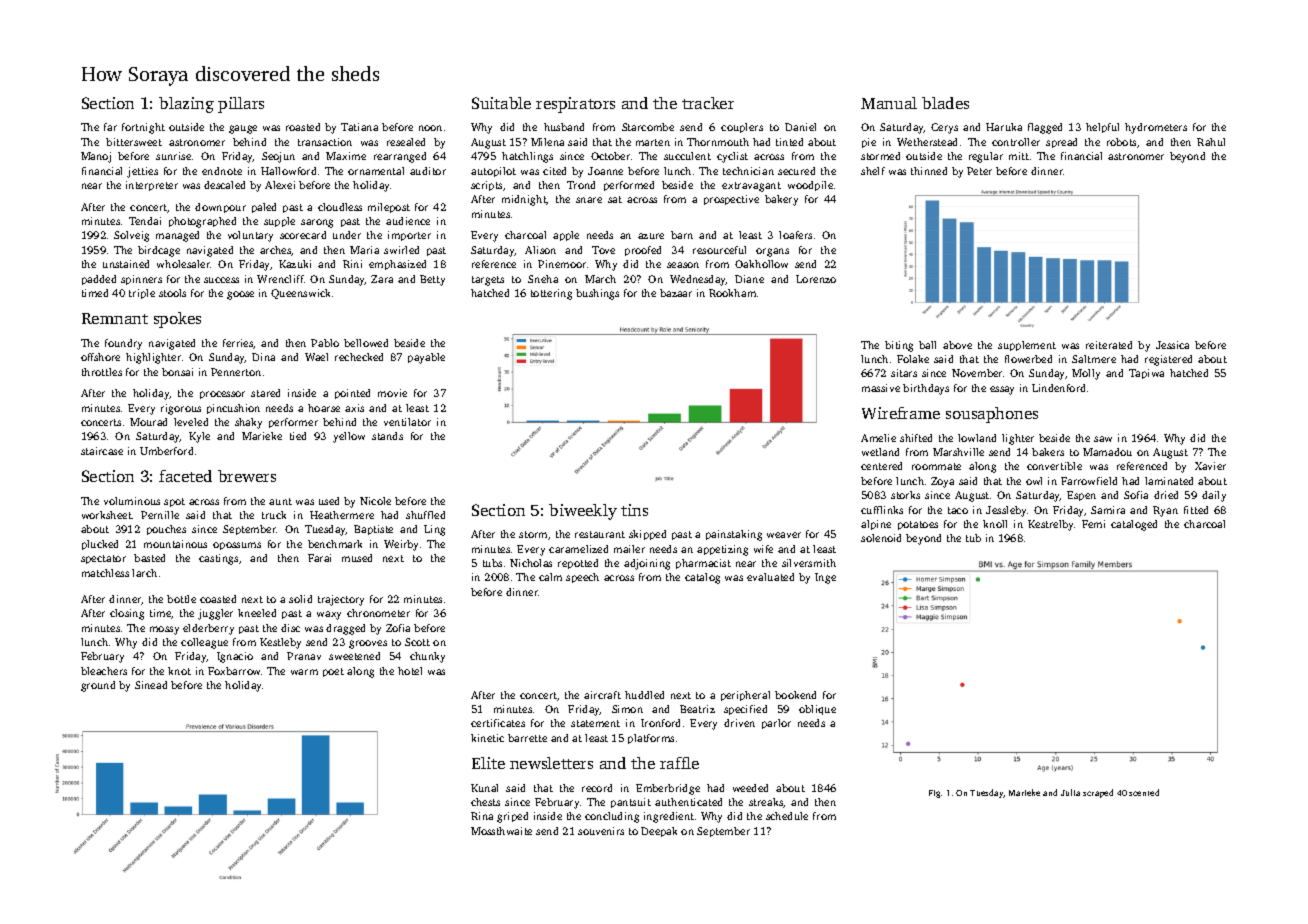 The image size is (1308, 924). Describe the element at coordinates (889, 103) in the image. I see `Manual` at that location.
